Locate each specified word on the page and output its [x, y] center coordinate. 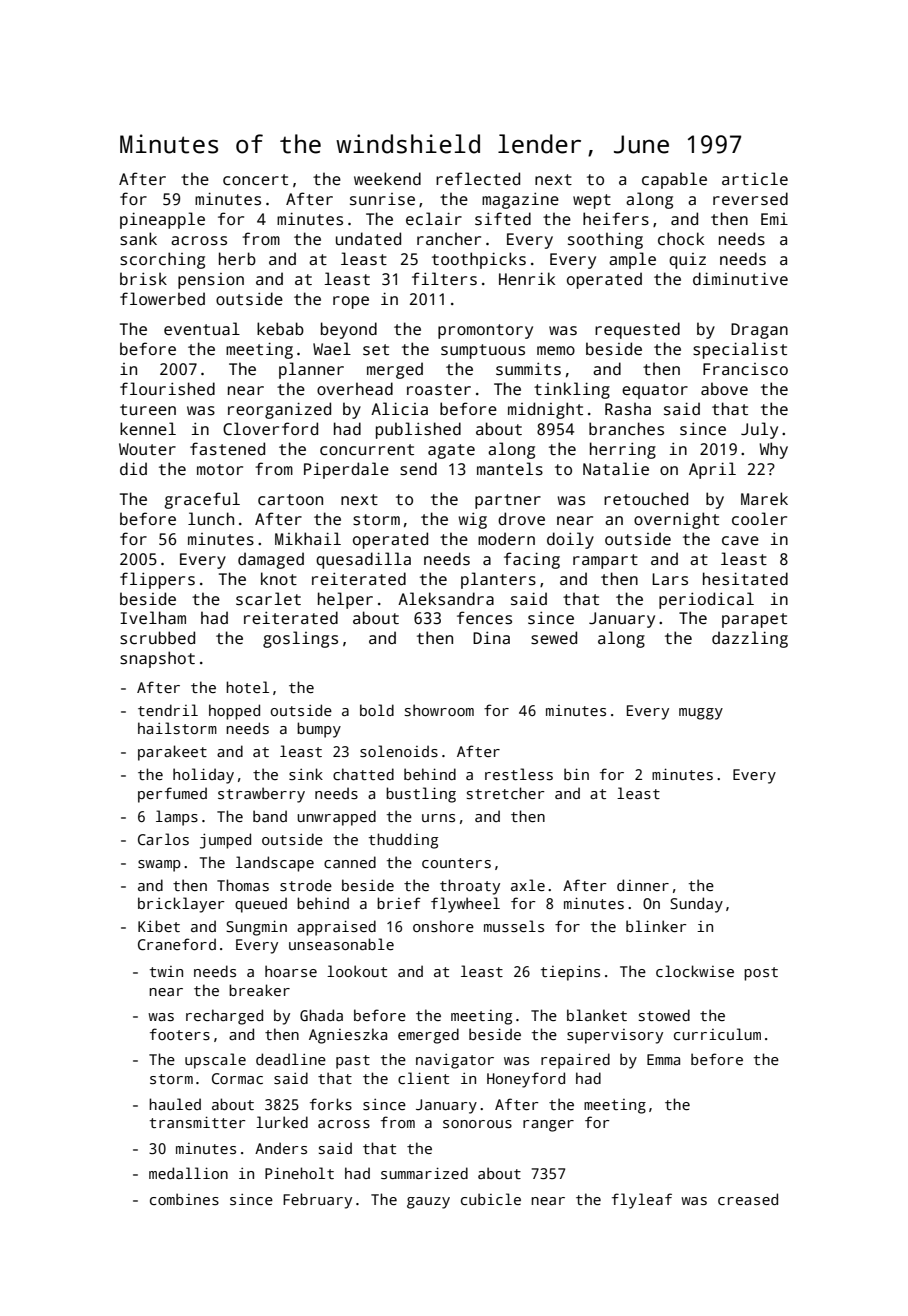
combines [184, 1199]
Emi [774, 219]
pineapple [162, 220]
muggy [701, 714]
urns [438, 818]
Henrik [527, 278]
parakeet [172, 753]
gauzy [428, 1203]
